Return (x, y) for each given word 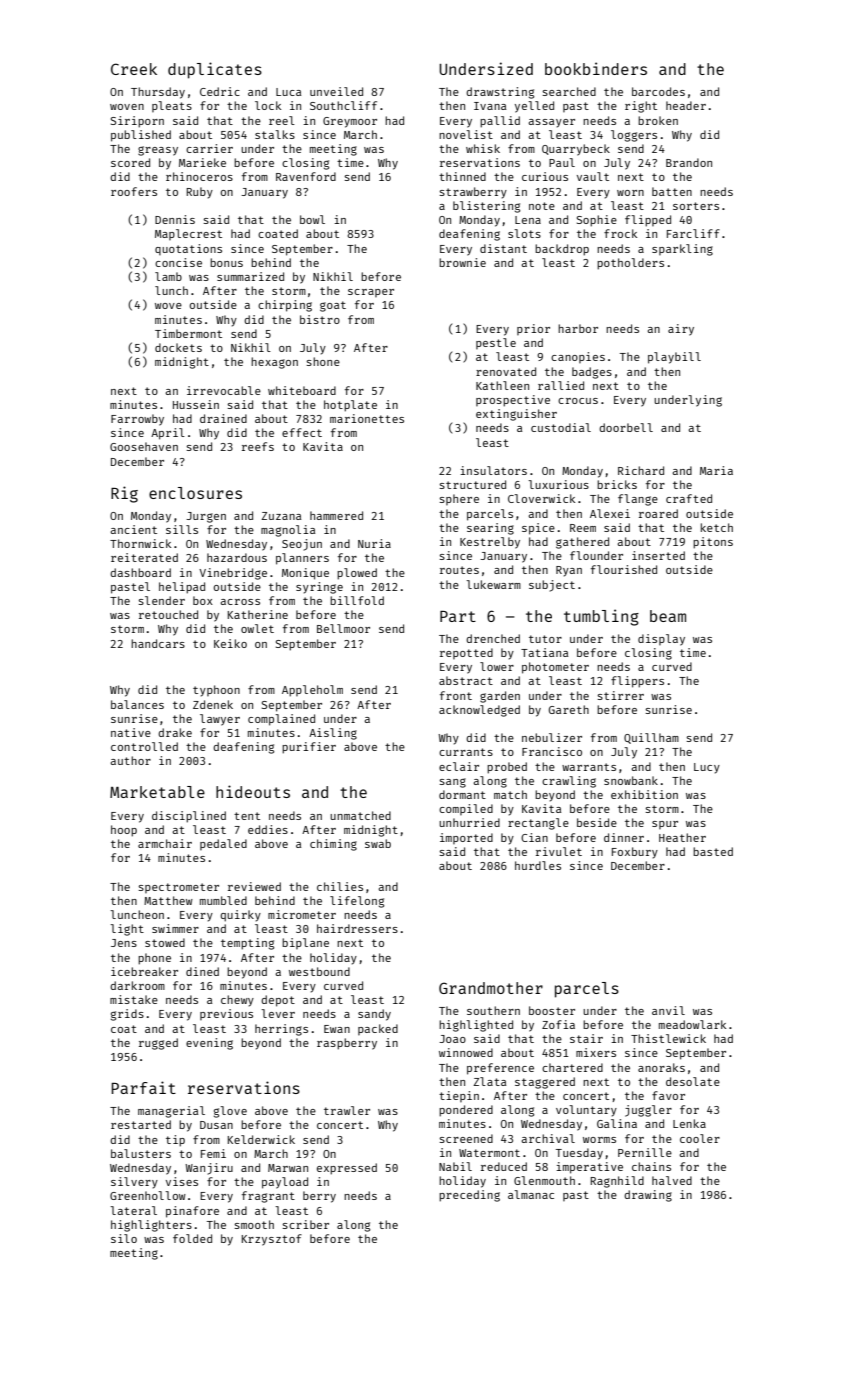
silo (124, 1238)
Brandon (689, 162)
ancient (133, 529)
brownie (462, 262)
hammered (336, 515)
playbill (674, 358)
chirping (285, 306)
